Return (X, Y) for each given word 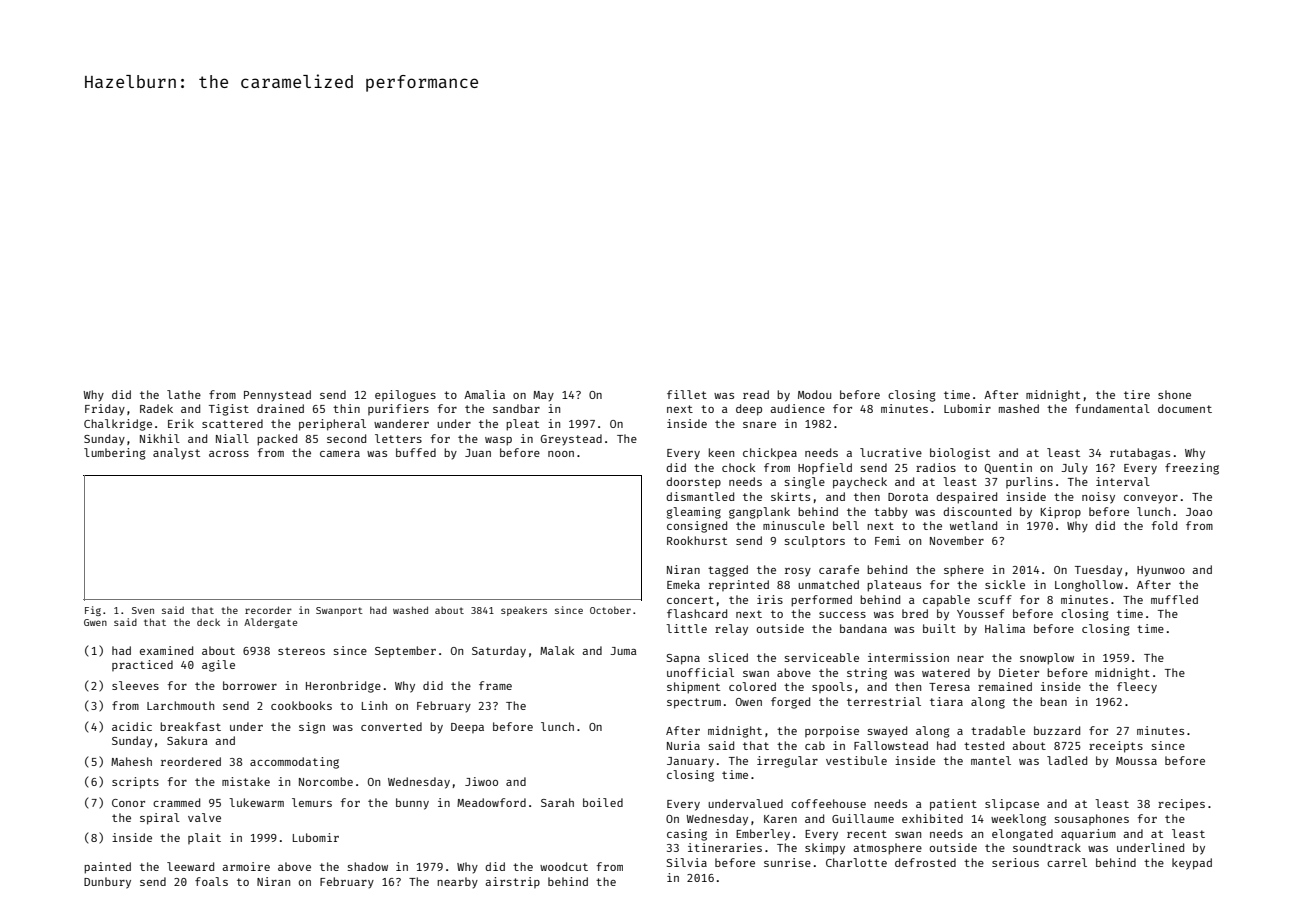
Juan (478, 453)
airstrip (512, 882)
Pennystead (277, 396)
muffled (1174, 599)
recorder (268, 610)
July (1074, 469)
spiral (160, 819)
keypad (1192, 864)
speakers (524, 611)
